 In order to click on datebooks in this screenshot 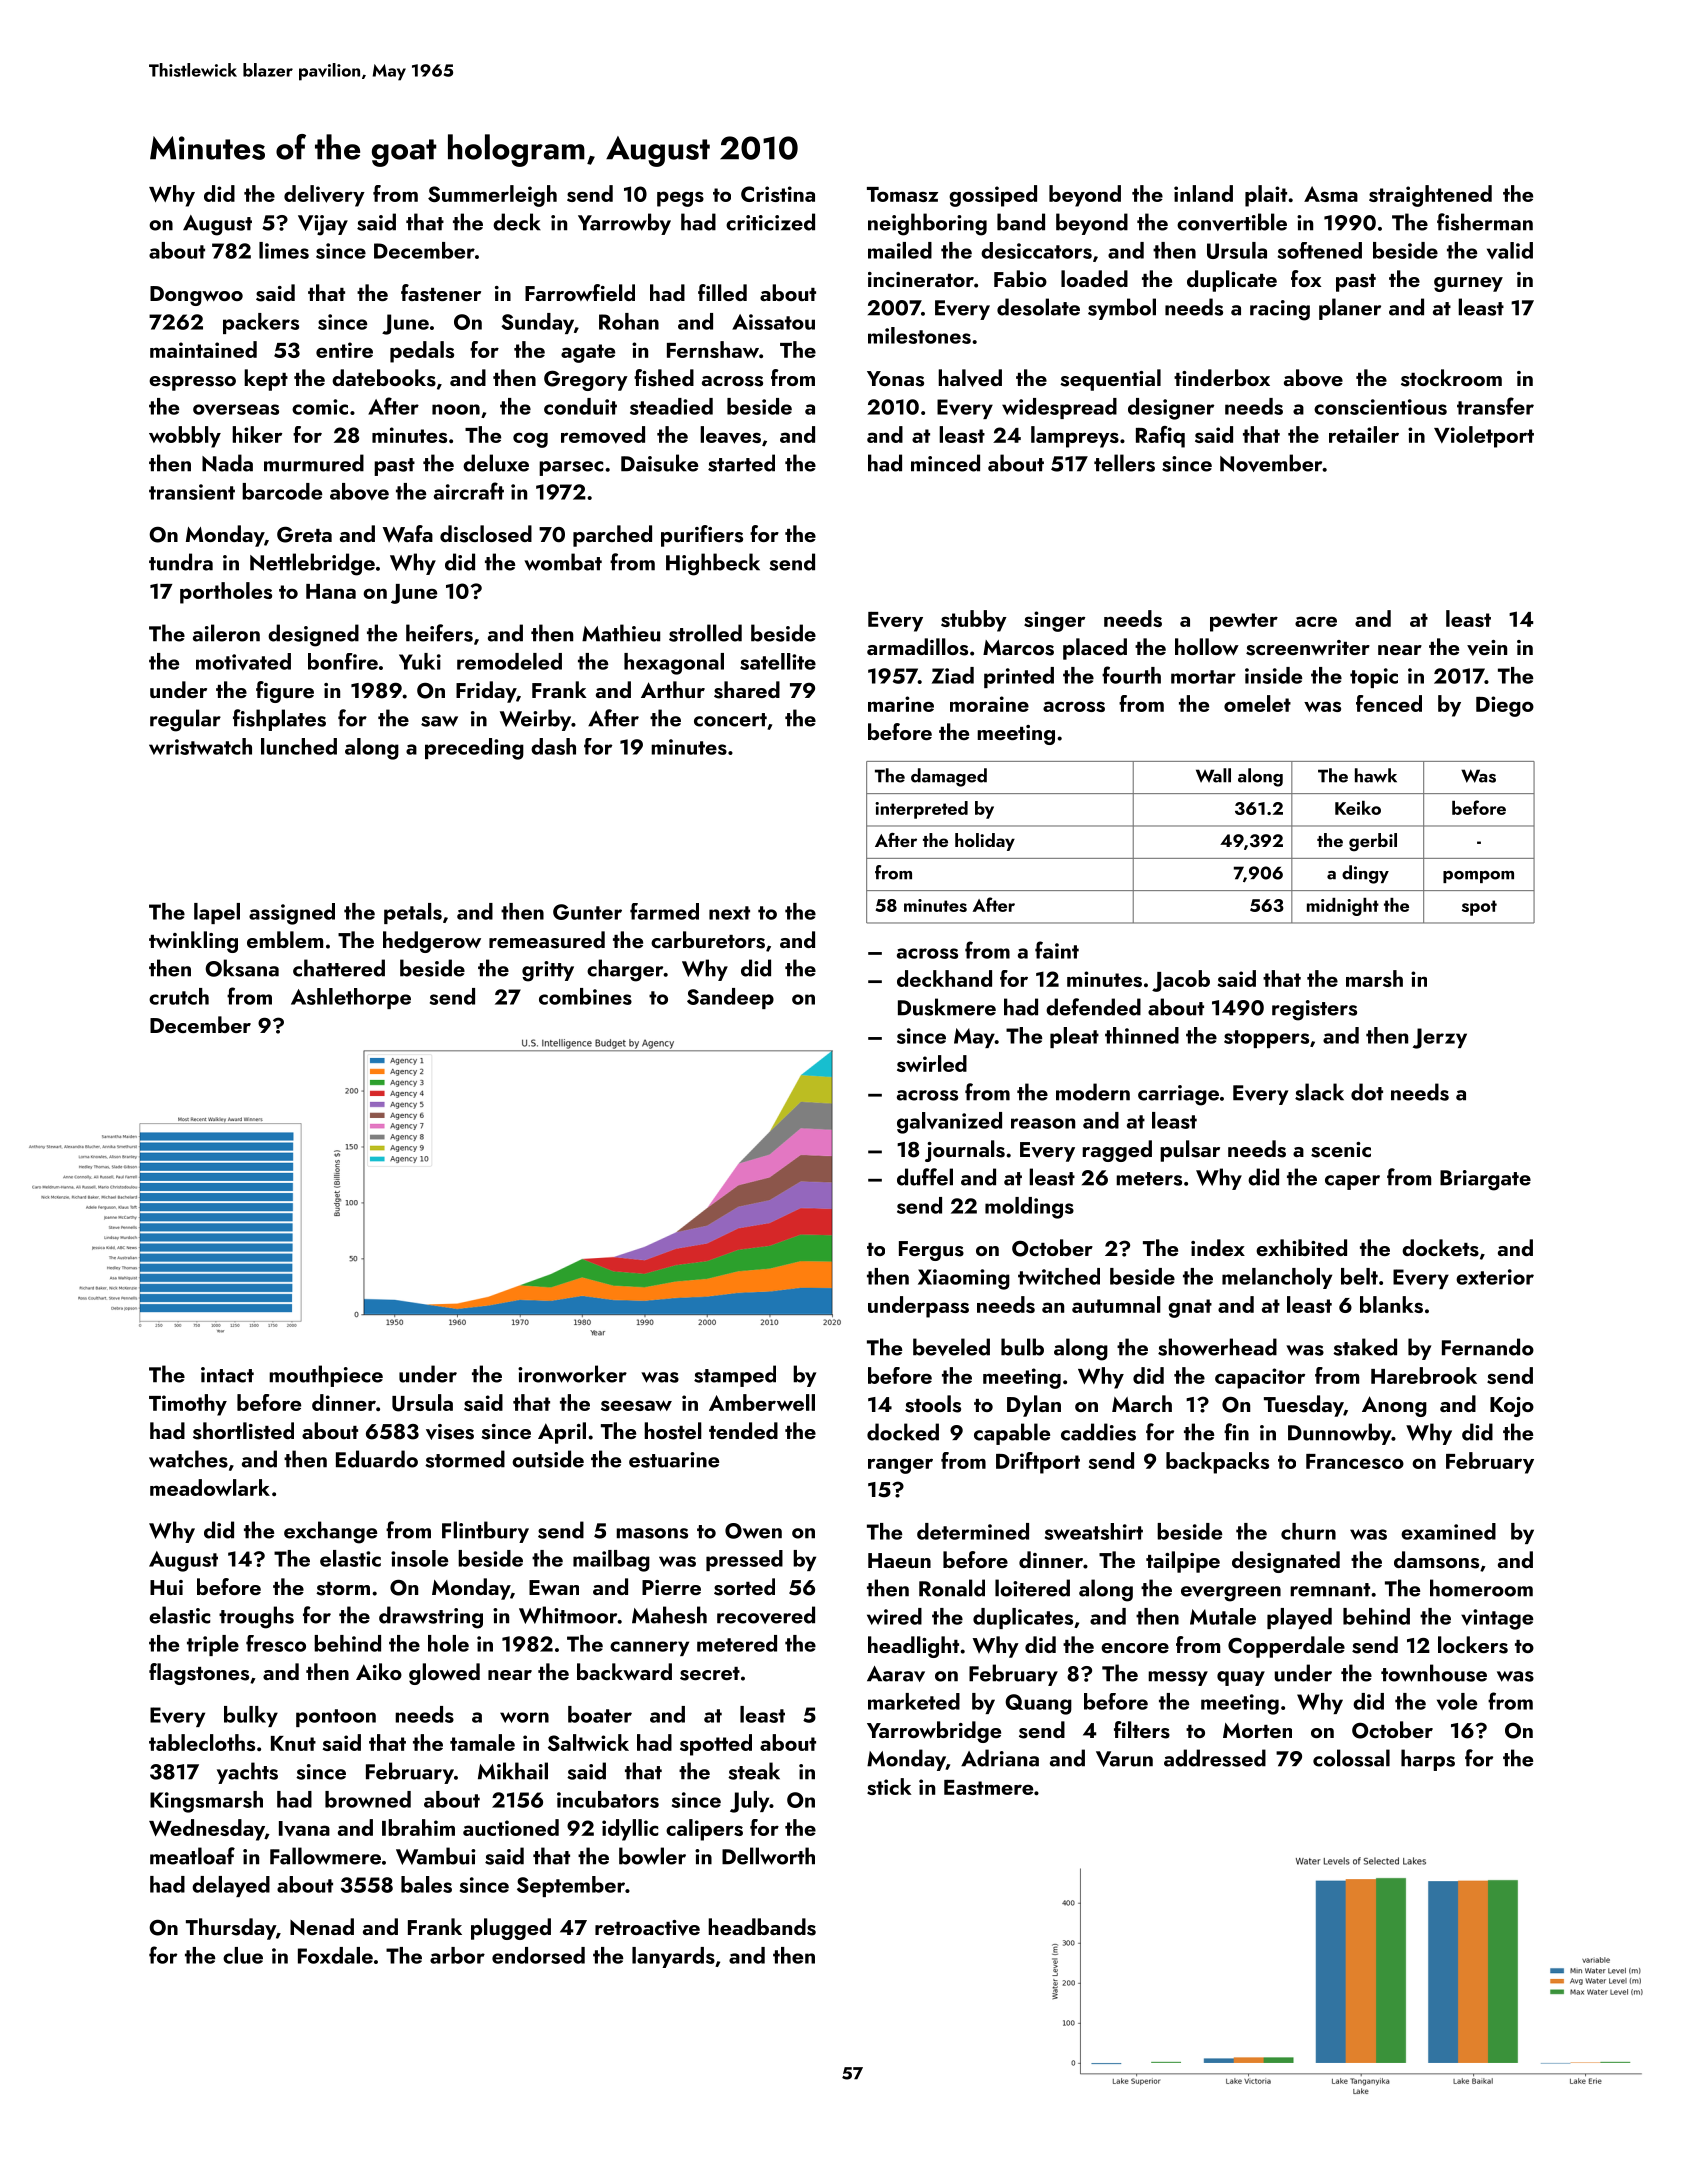, I will do `click(384, 378)`.
